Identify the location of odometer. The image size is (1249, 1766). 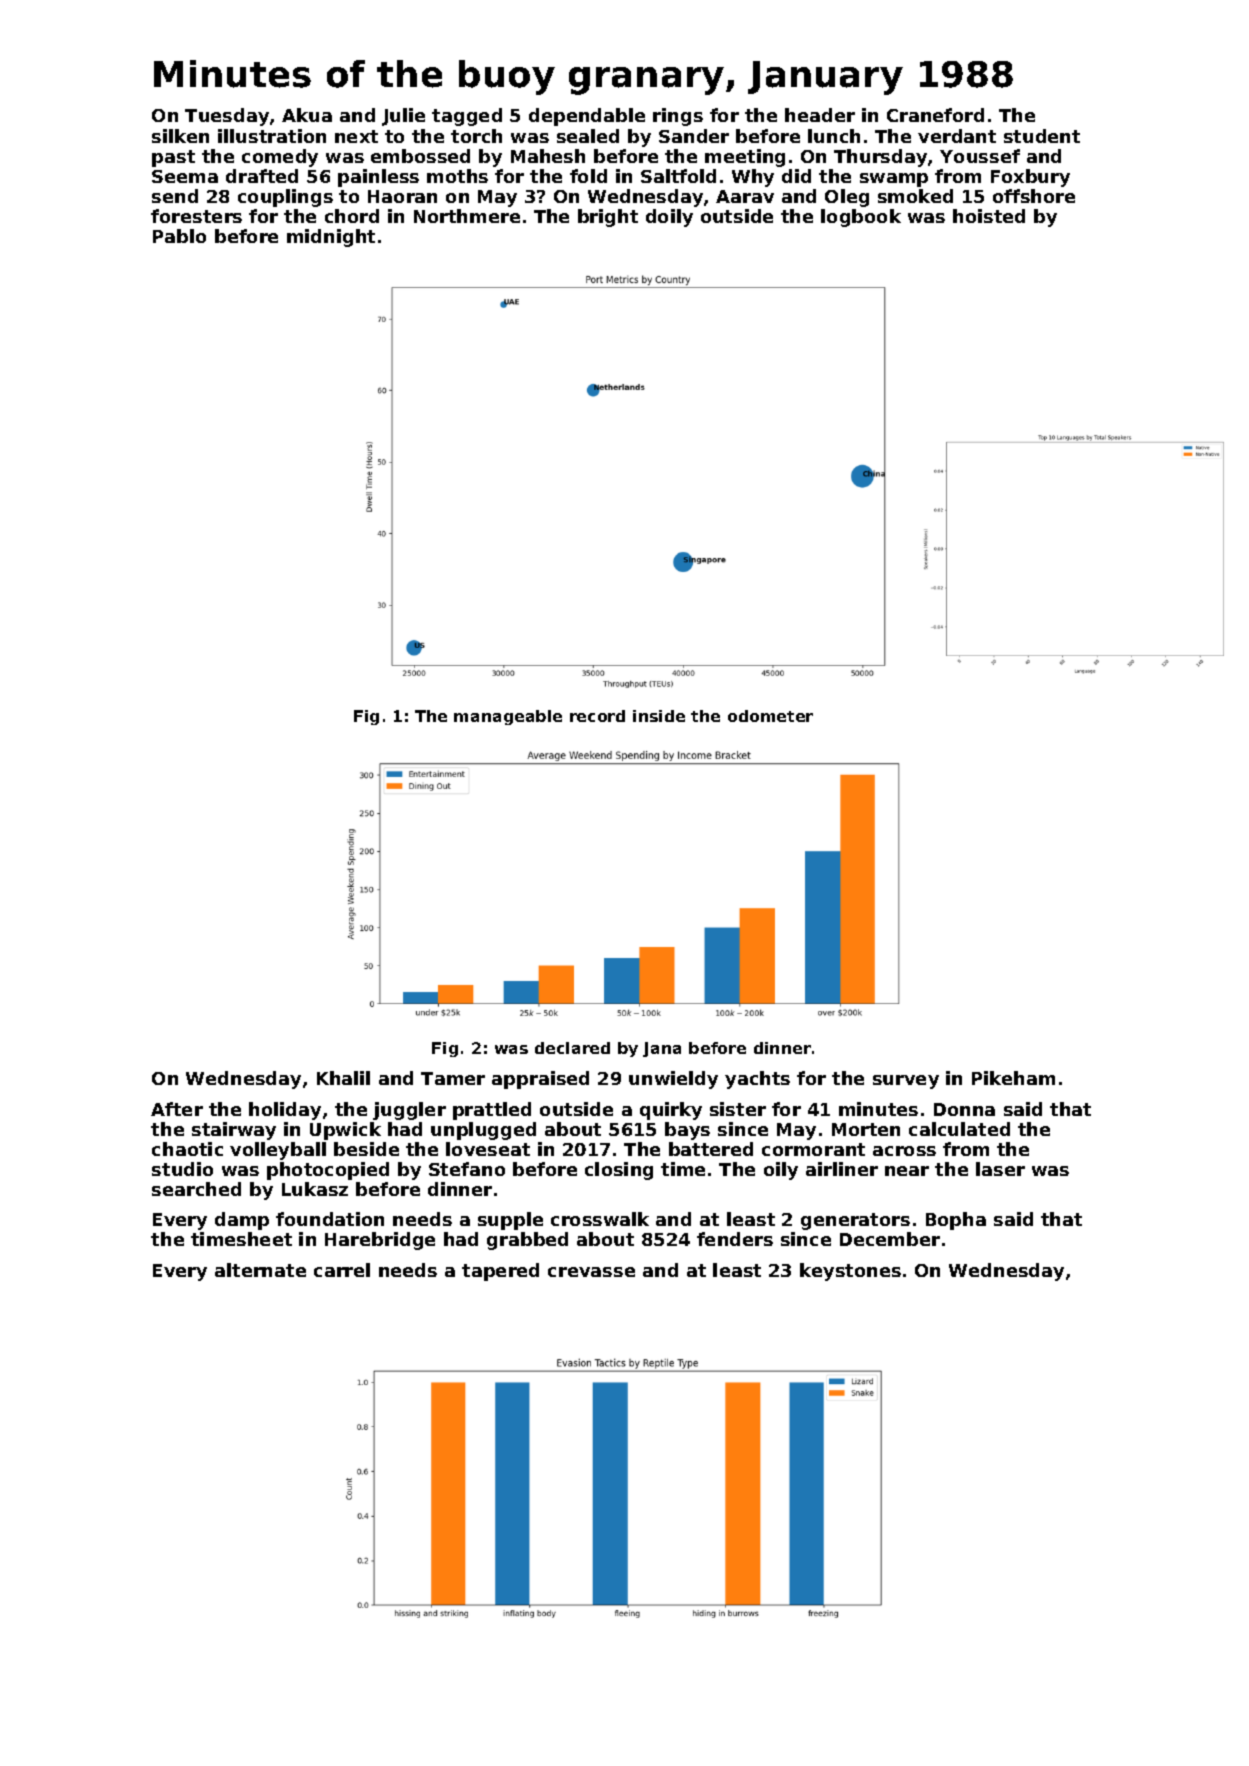
(770, 716).
